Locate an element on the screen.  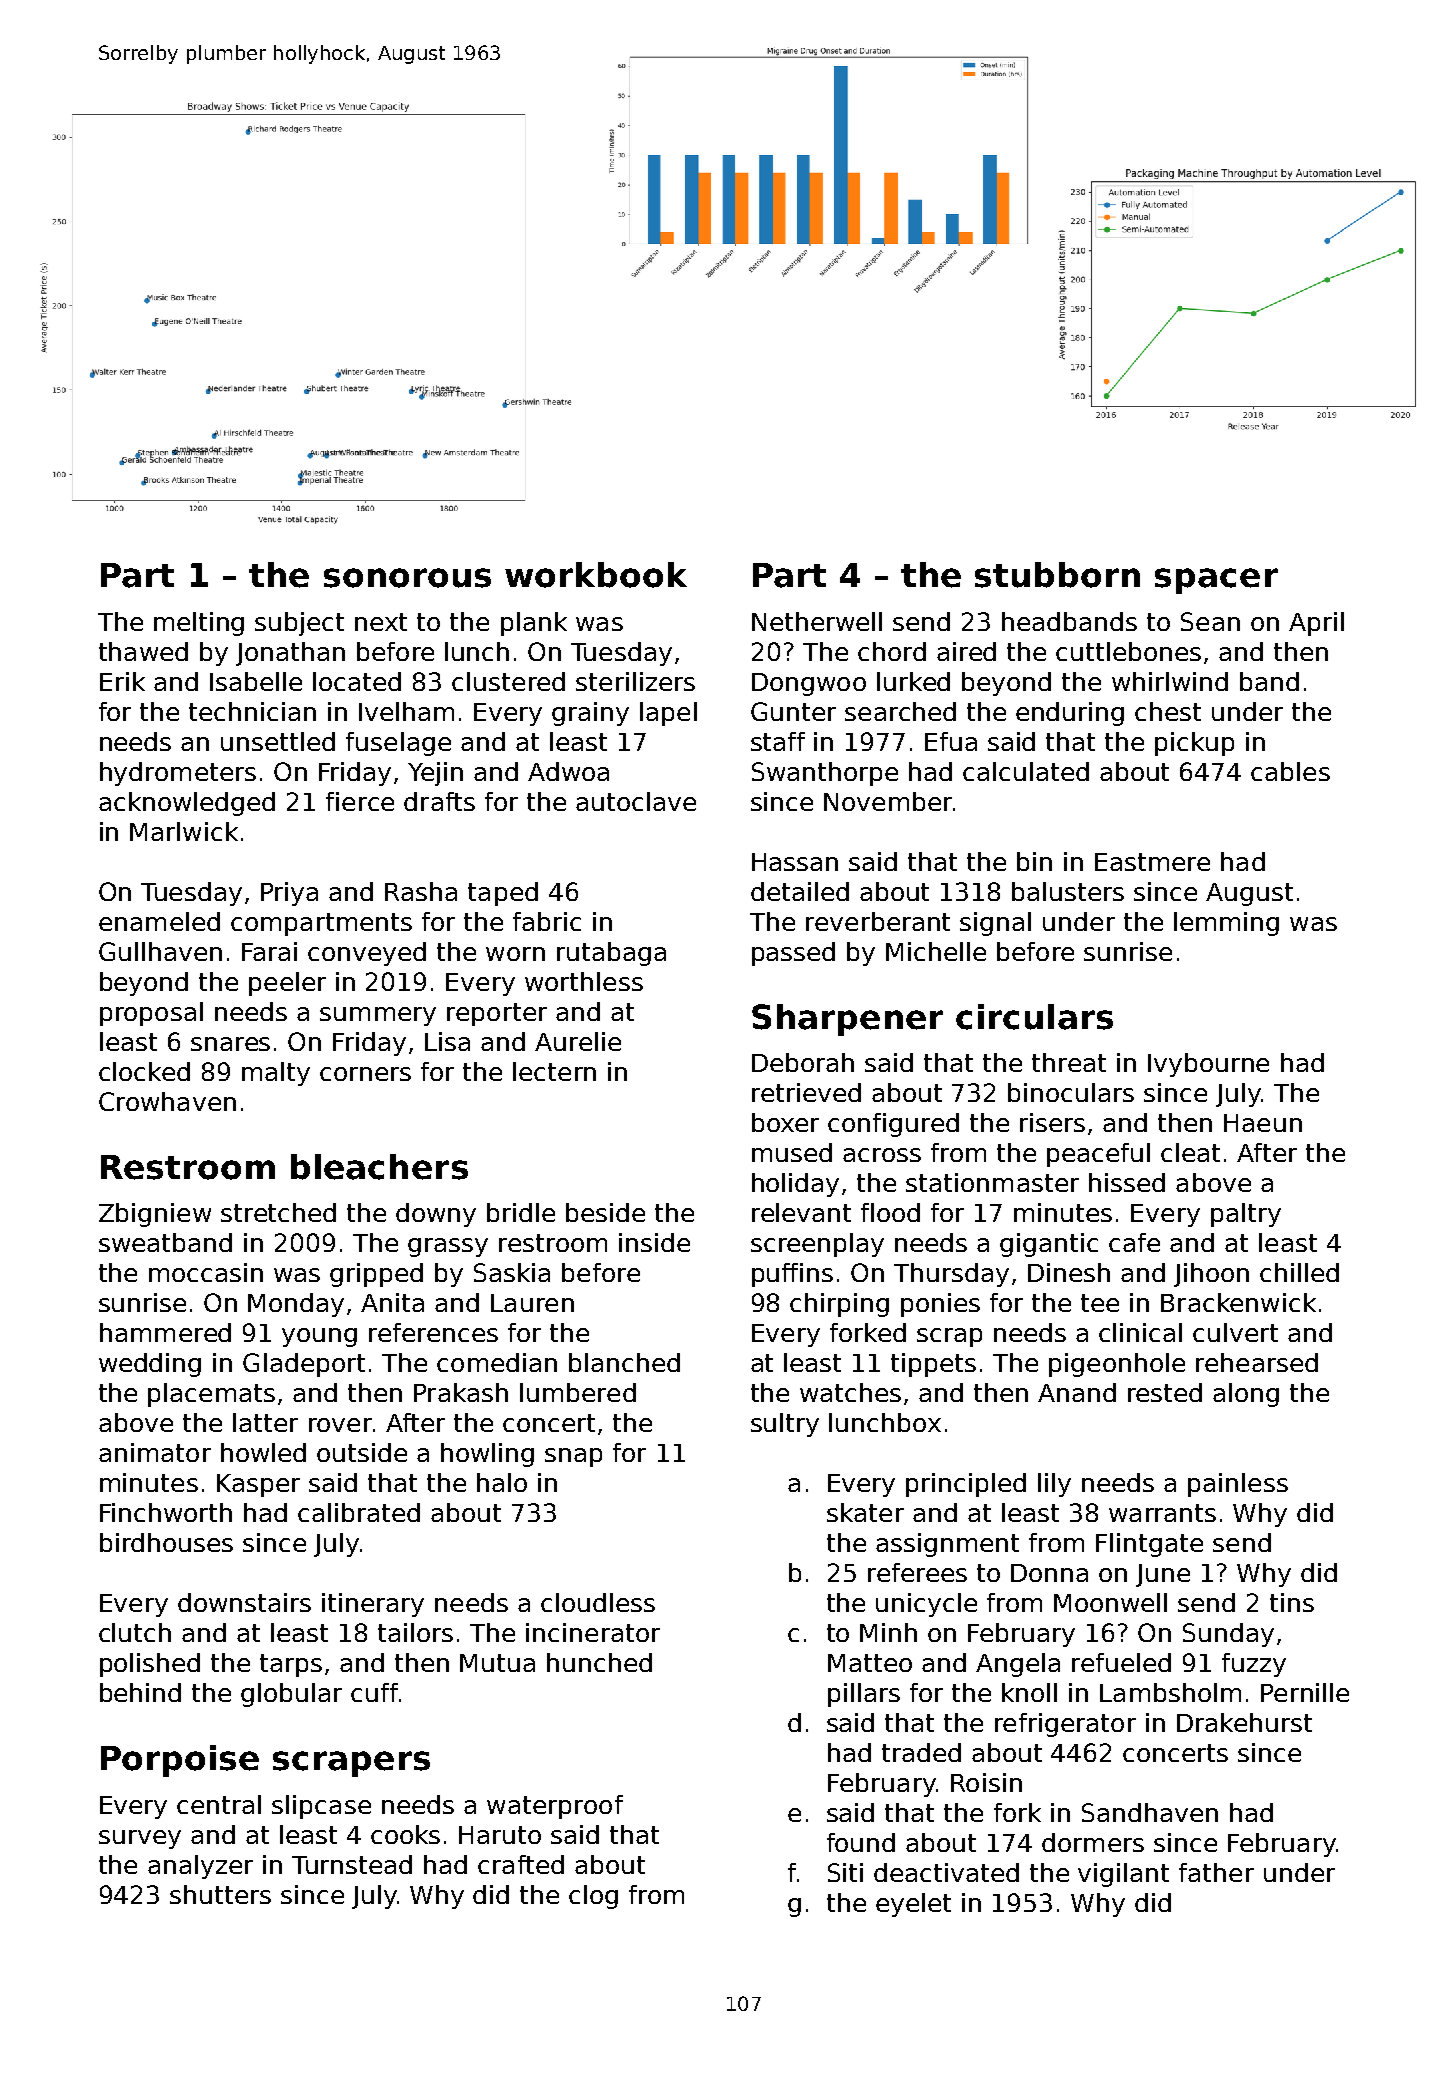
cables is located at coordinates (1290, 771).
